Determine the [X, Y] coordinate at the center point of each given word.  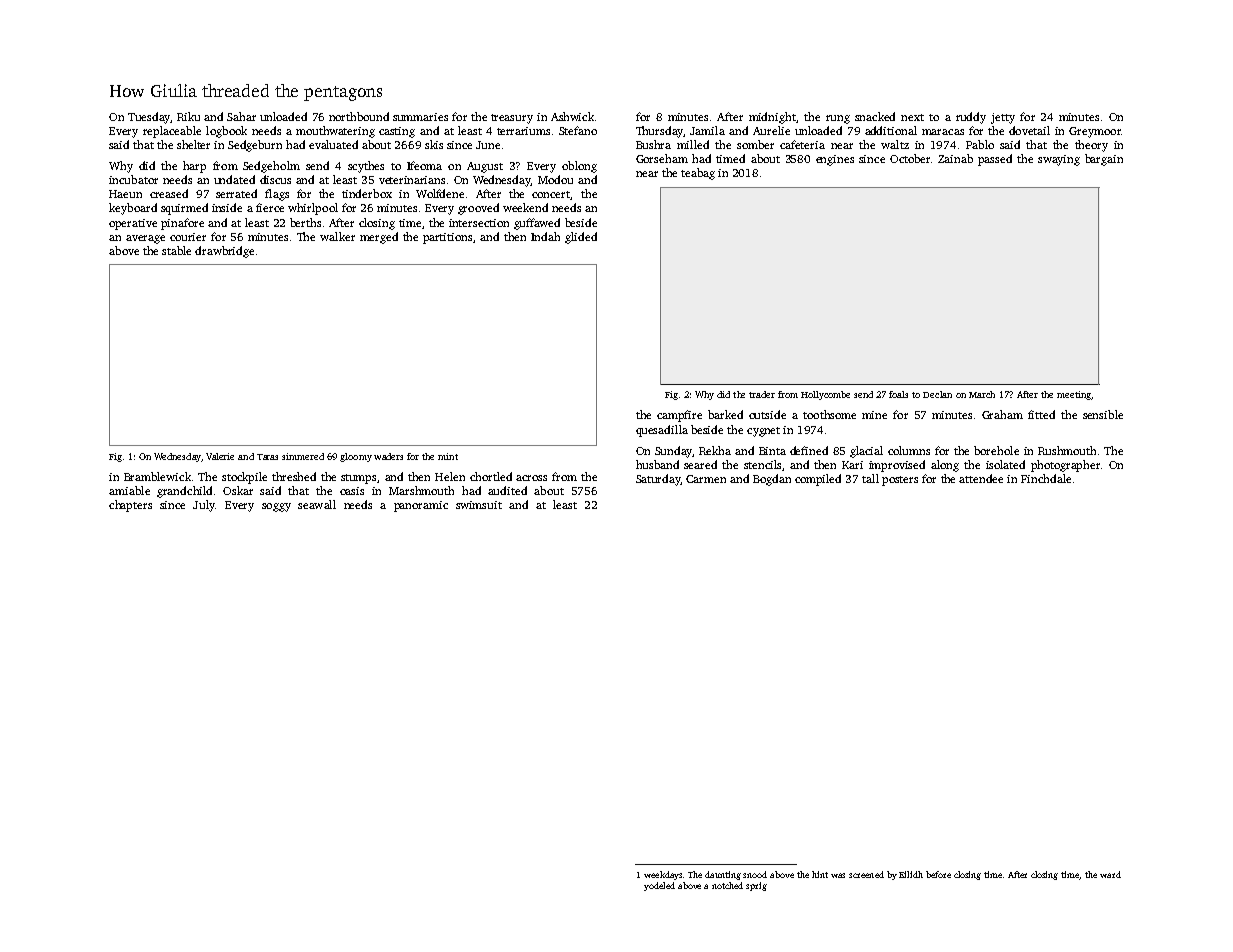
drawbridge [224, 252]
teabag [698, 174]
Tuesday [149, 118]
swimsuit [479, 505]
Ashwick [572, 116]
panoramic [421, 506]
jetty [1003, 118]
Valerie [220, 456]
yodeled [659, 886]
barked [725, 414]
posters [900, 481]
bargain [1104, 160]
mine [874, 415]
